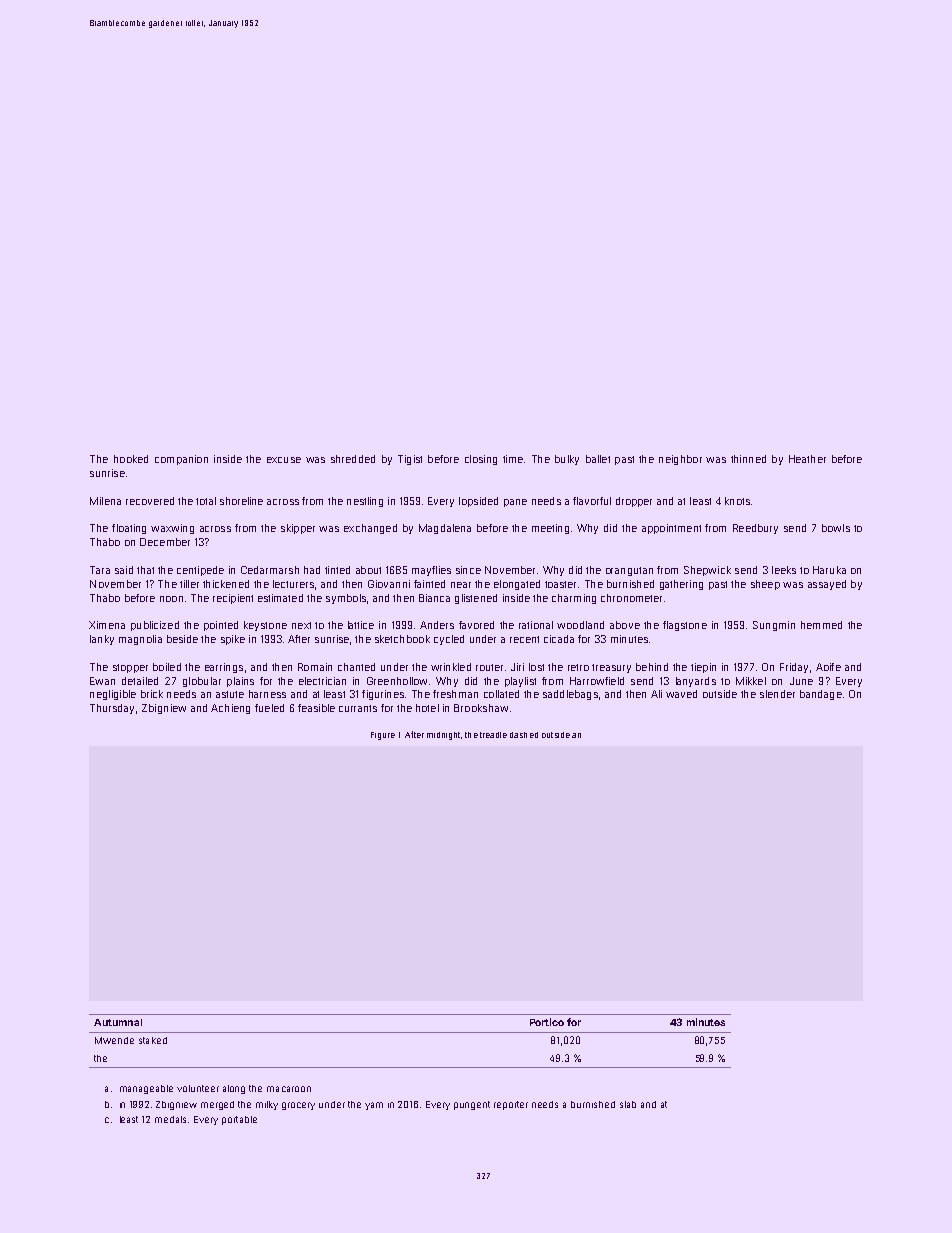 This screenshot has width=952, height=1233. Describe the element at coordinates (807, 459) in the screenshot. I see `Heather` at that location.
